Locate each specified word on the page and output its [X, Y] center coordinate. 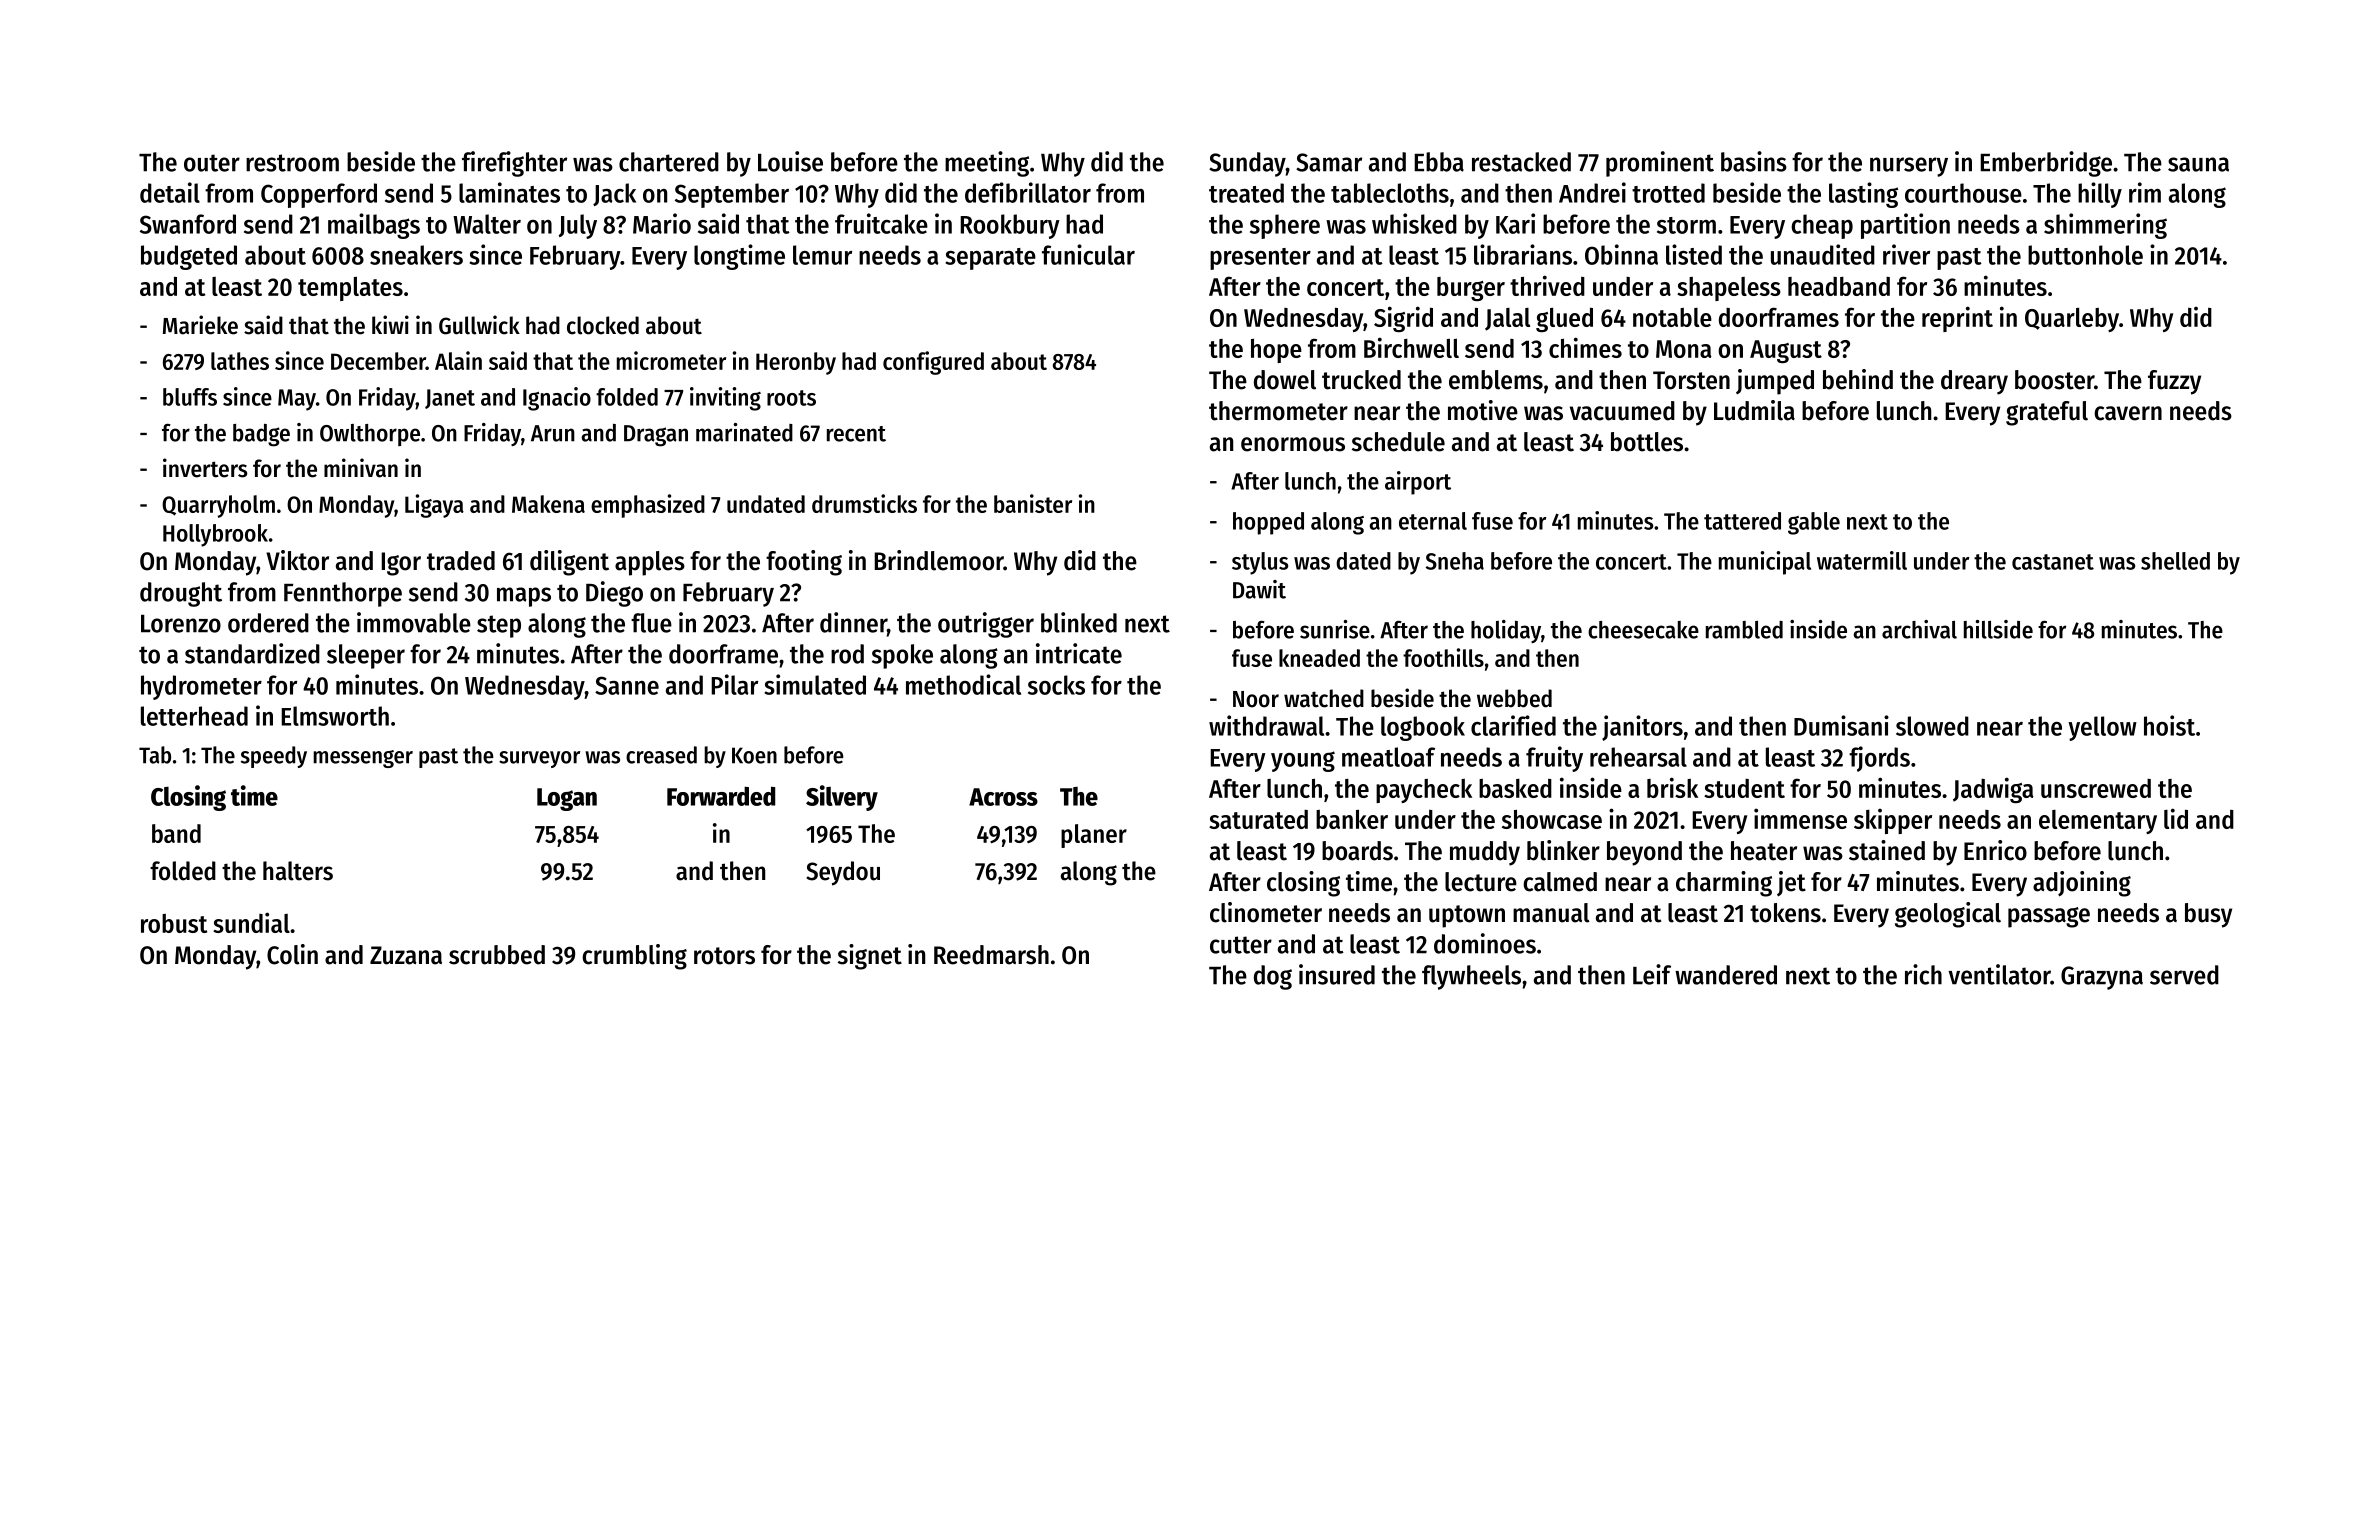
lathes [240, 361]
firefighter [514, 164]
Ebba [1439, 162]
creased [661, 755]
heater [1764, 851]
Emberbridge [2046, 164]
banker [1352, 819]
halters [298, 871]
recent [856, 434]
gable [1814, 523]
